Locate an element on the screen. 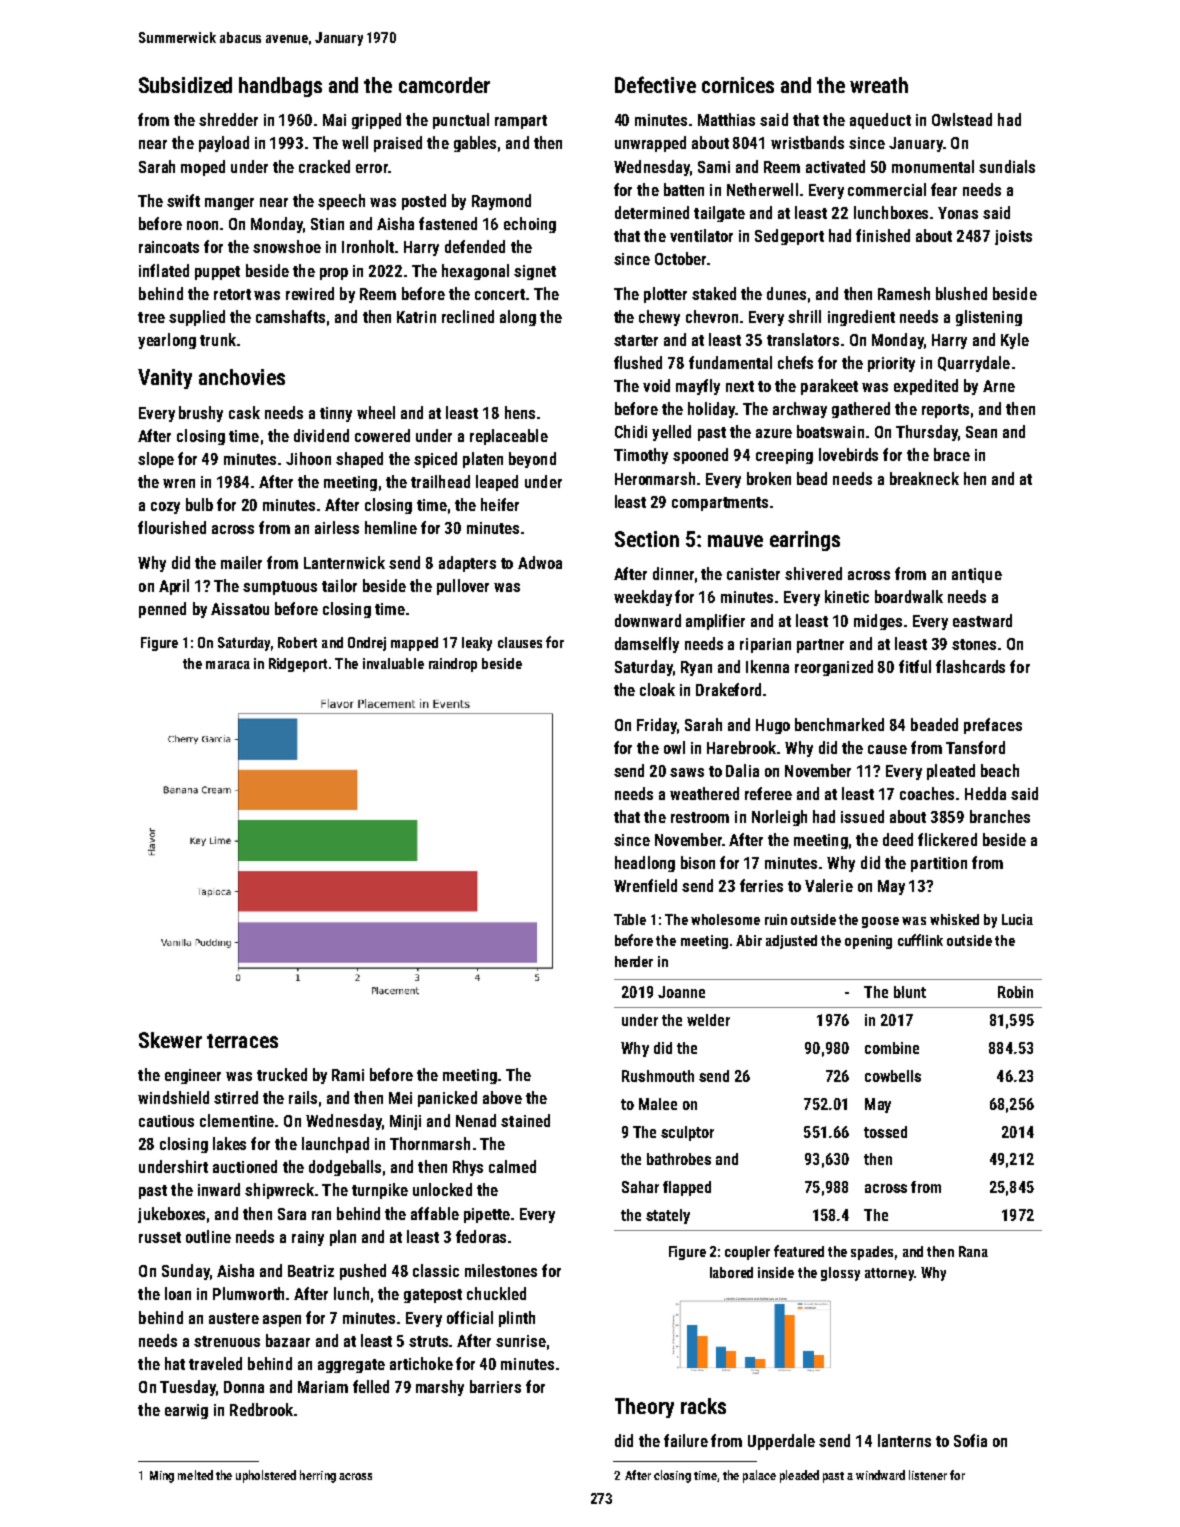  determined is located at coordinates (652, 212).
